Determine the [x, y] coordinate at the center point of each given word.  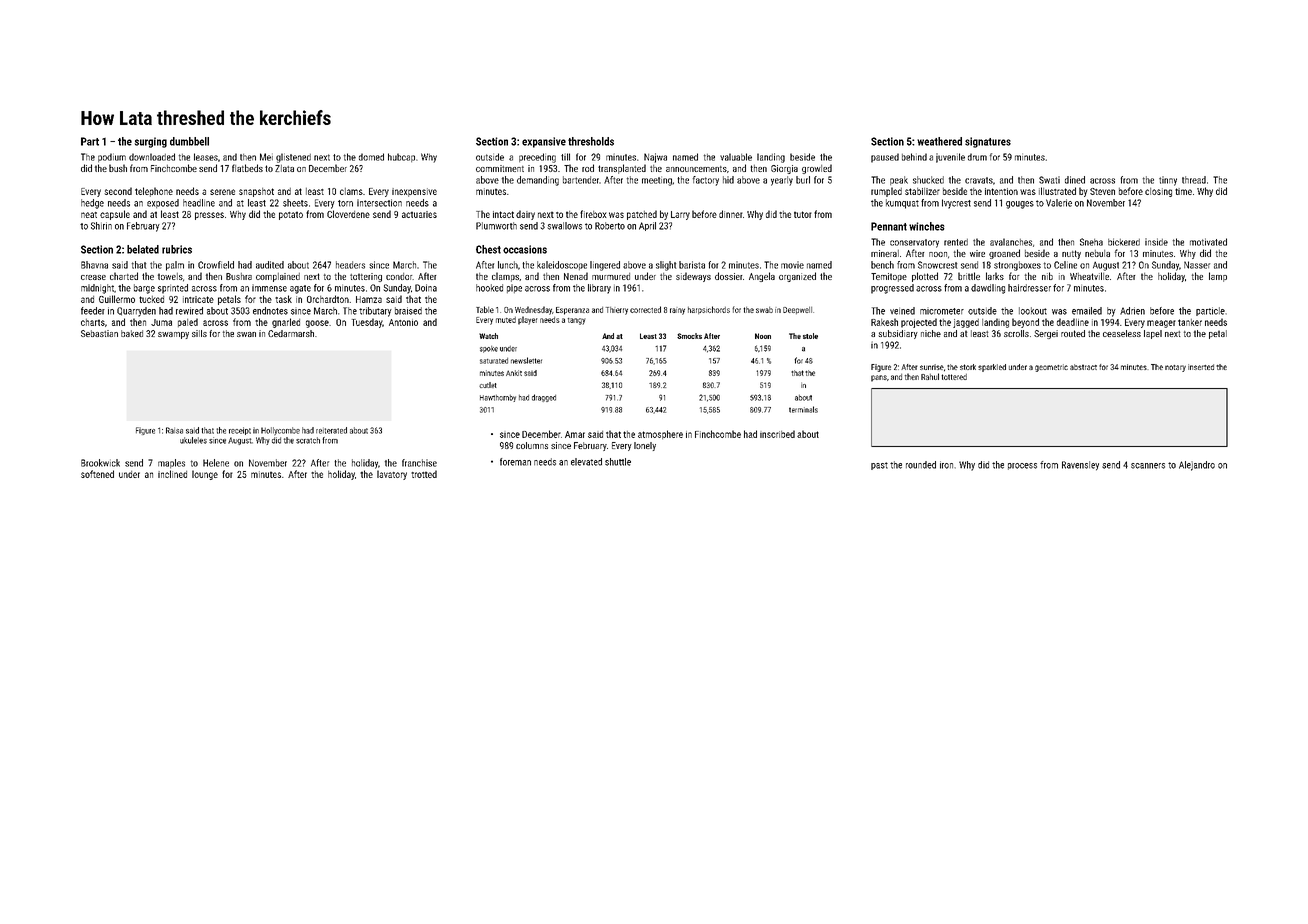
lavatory [392, 475]
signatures [988, 142]
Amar [575, 434]
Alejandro [1197, 466]
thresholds [591, 141]
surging [151, 142]
